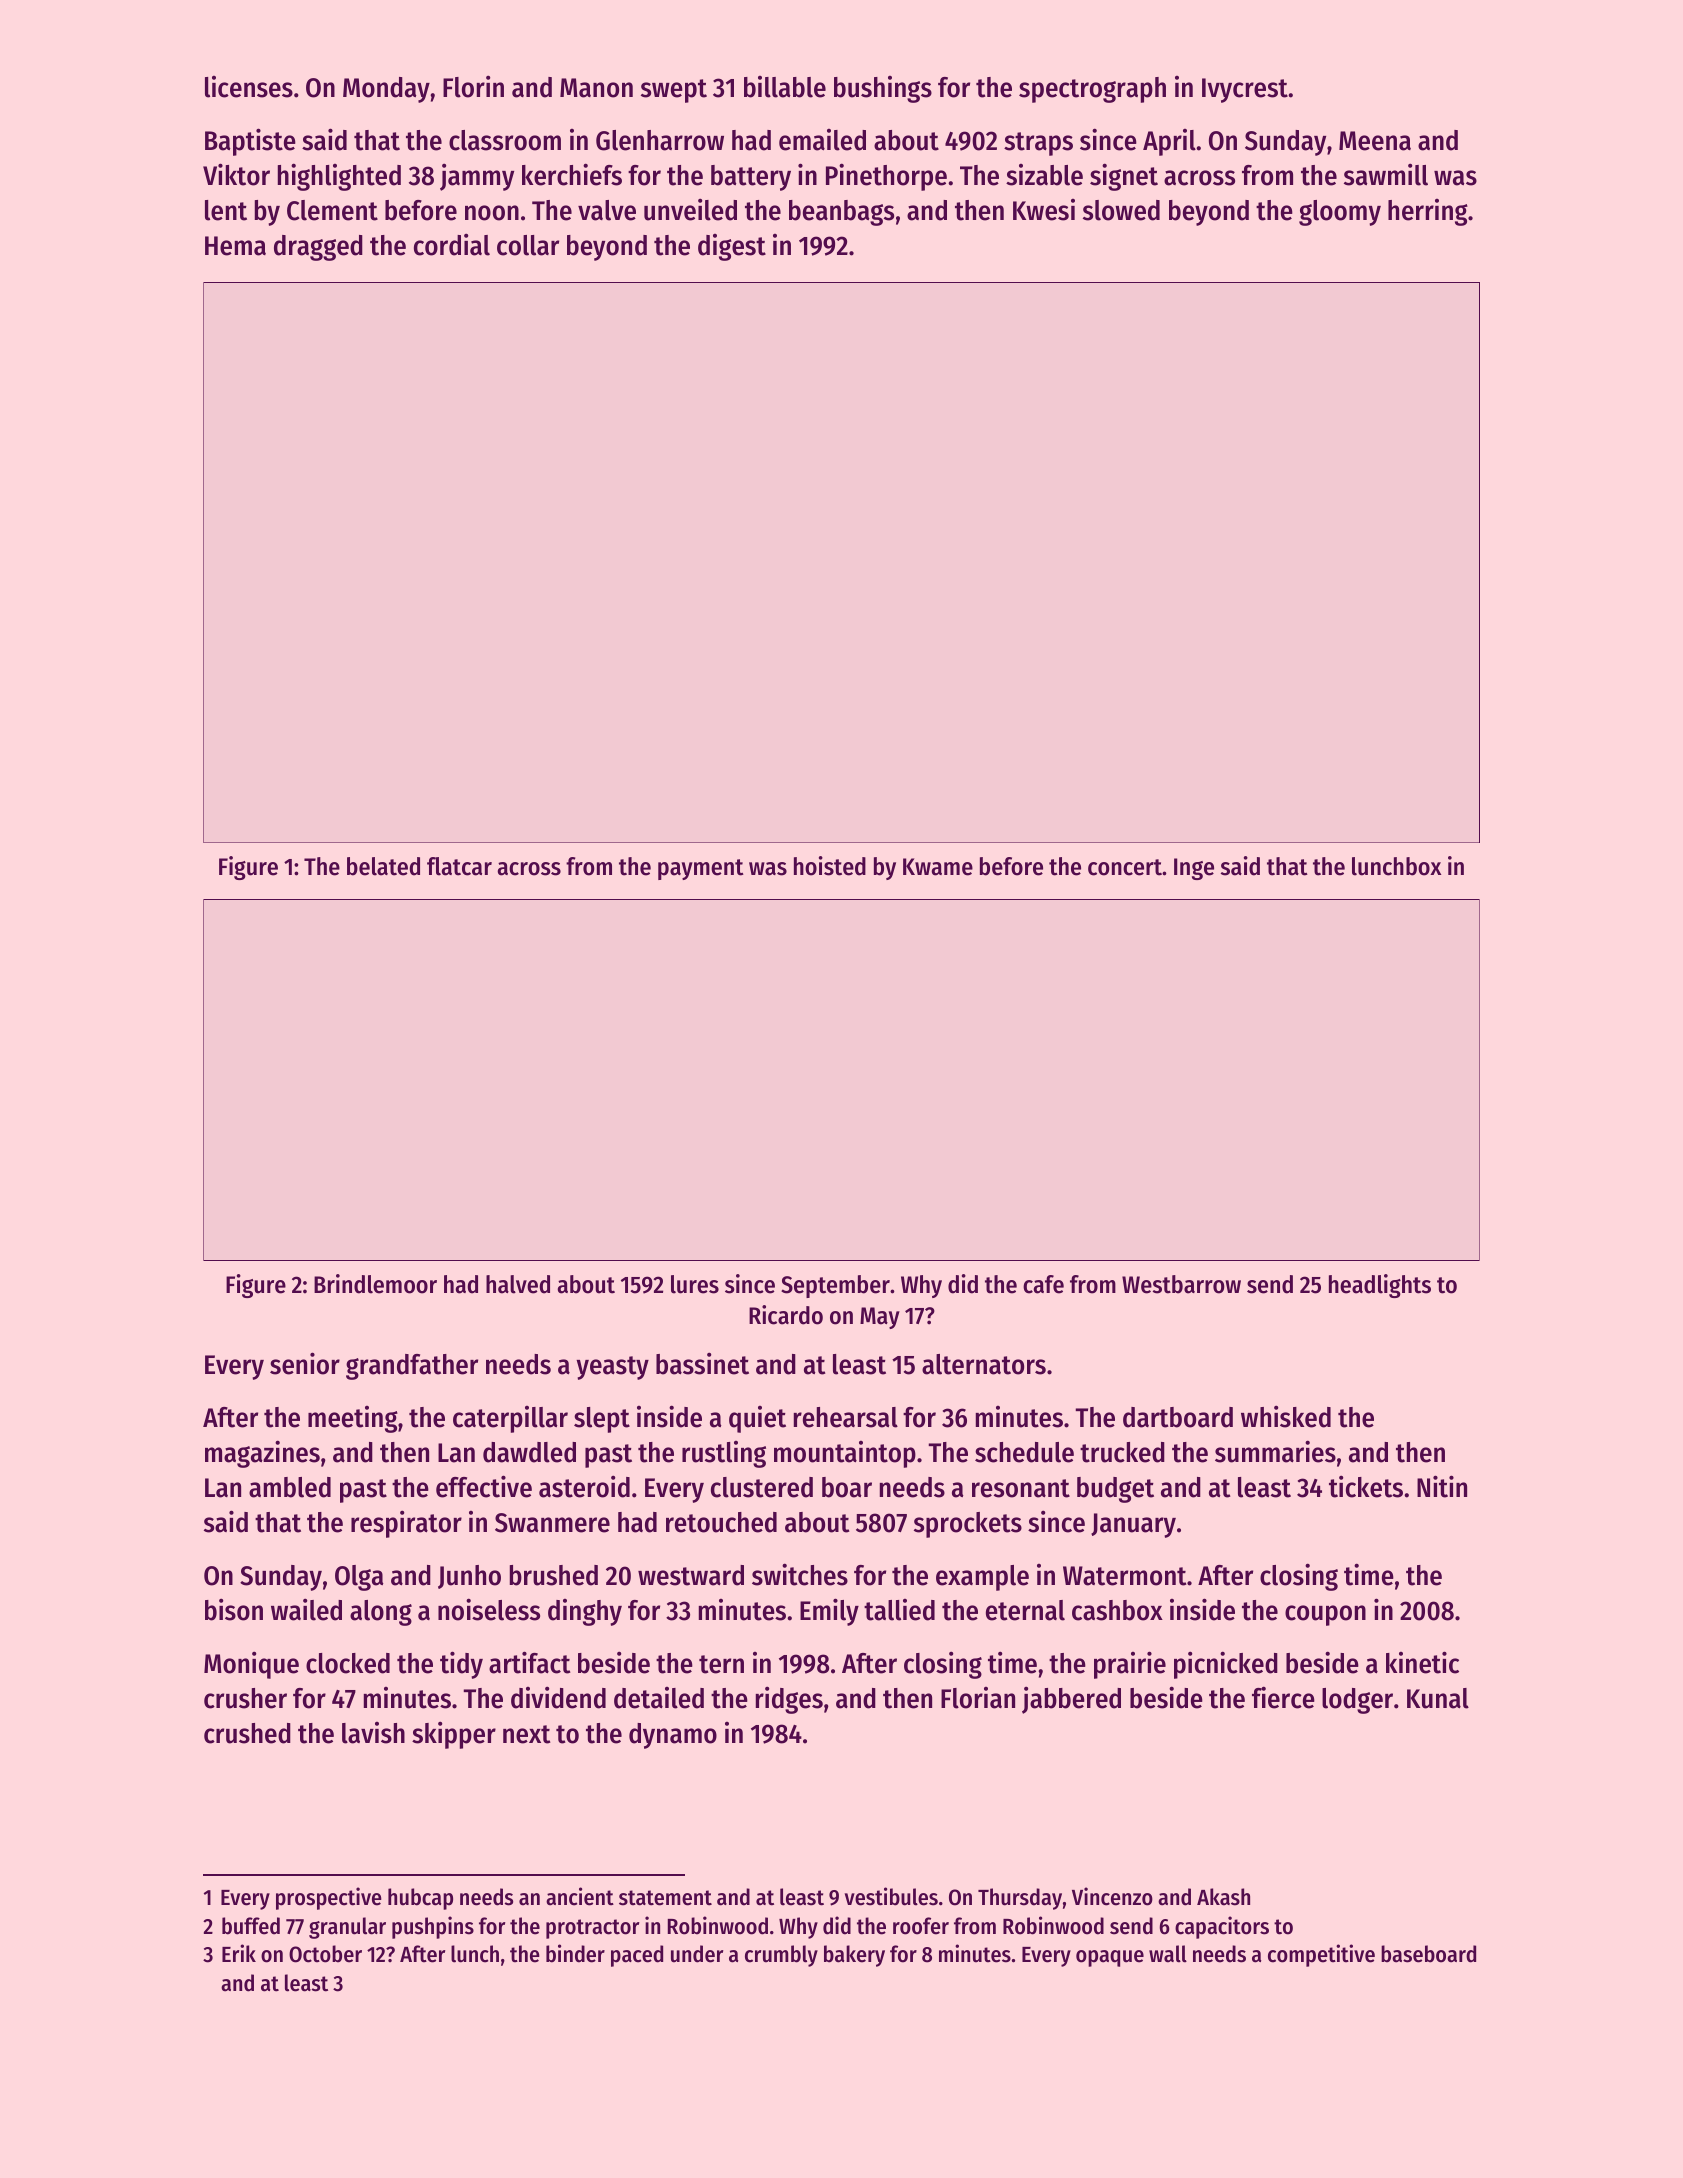 Image resolution: width=1683 pixels, height=2178 pixels. Describe the element at coordinates (1194, 869) in the screenshot. I see `Inge` at that location.
